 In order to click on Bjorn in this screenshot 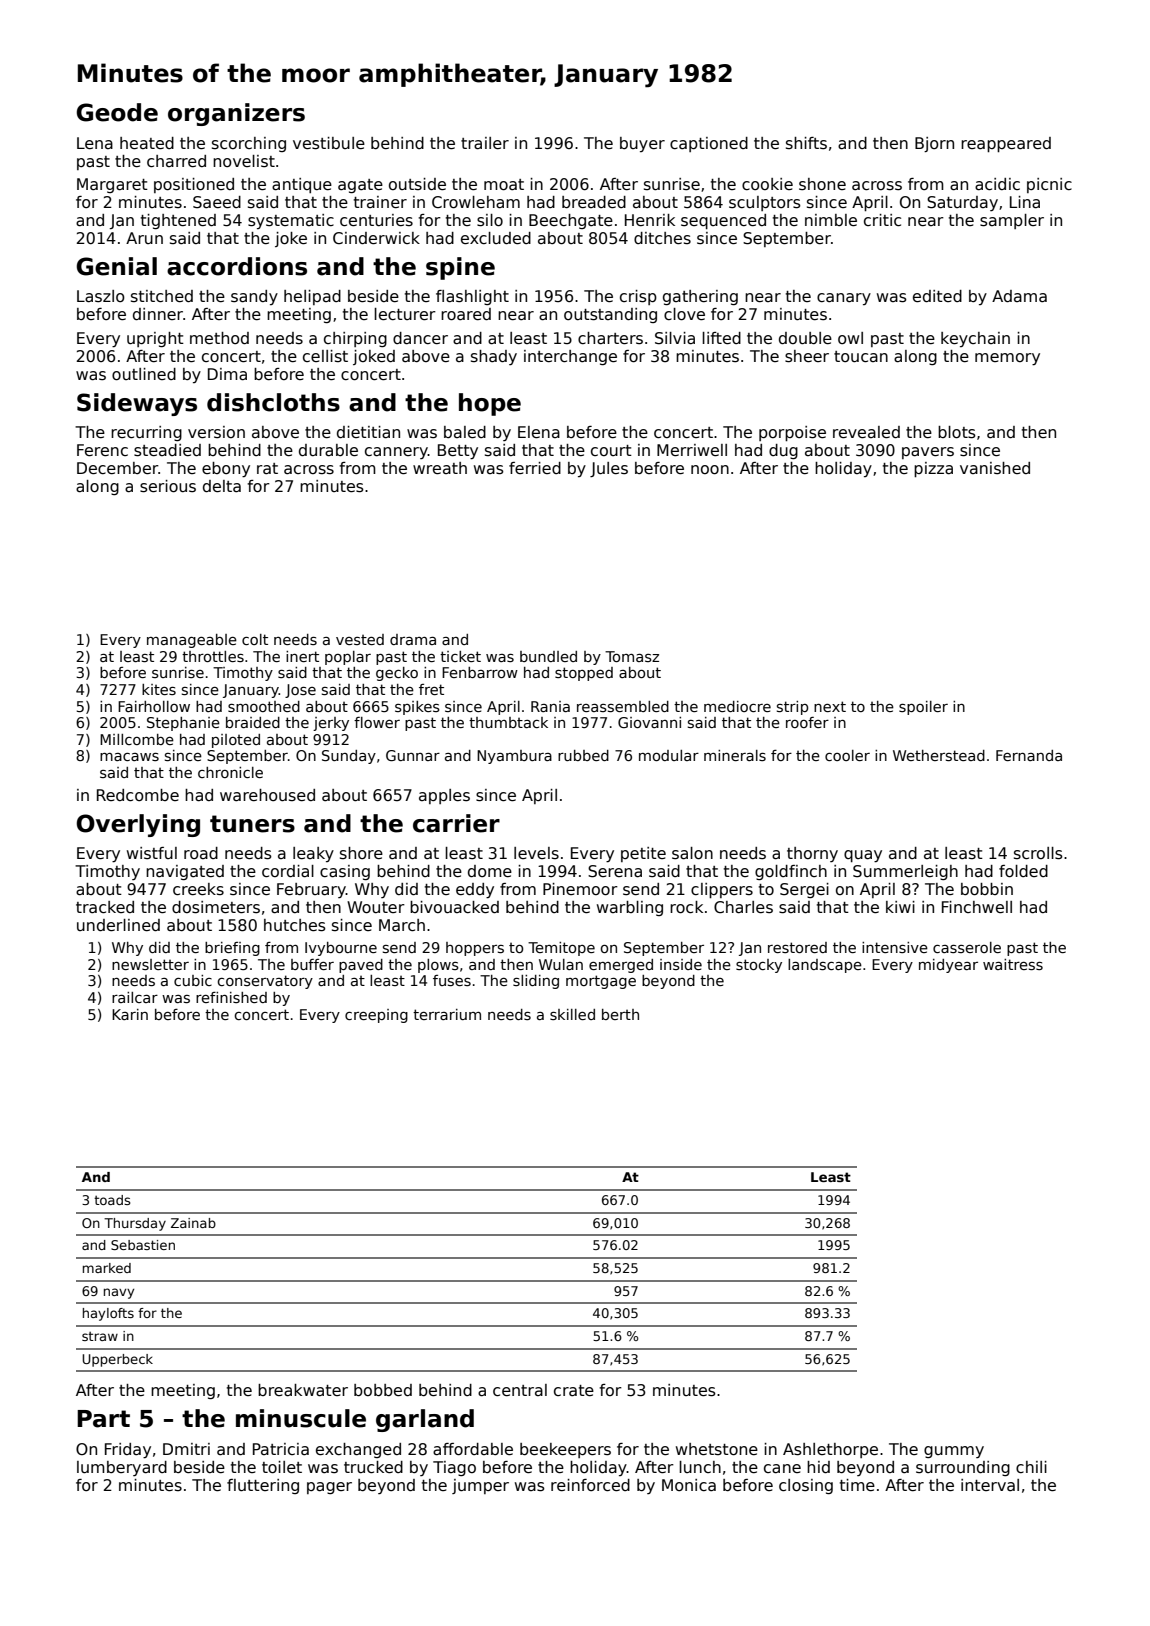, I will do `click(934, 144)`.
